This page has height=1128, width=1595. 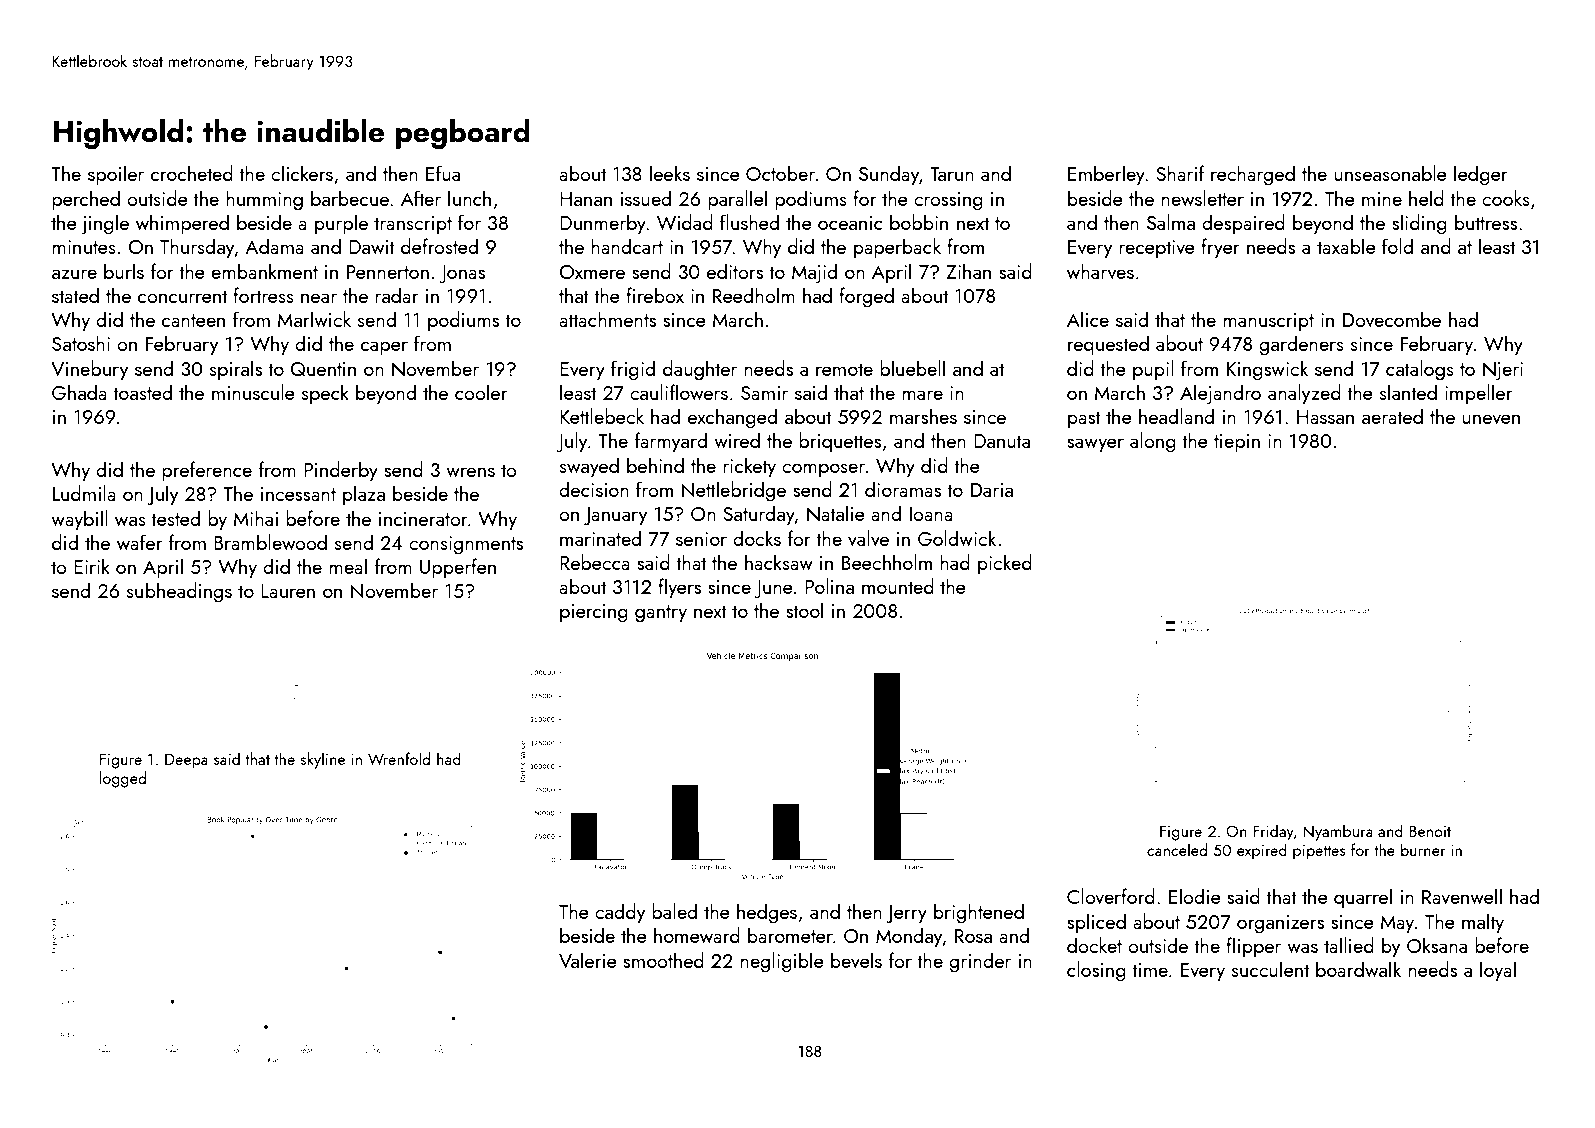 What do you see at coordinates (1177, 849) in the page?
I see `canceled` at bounding box center [1177, 849].
